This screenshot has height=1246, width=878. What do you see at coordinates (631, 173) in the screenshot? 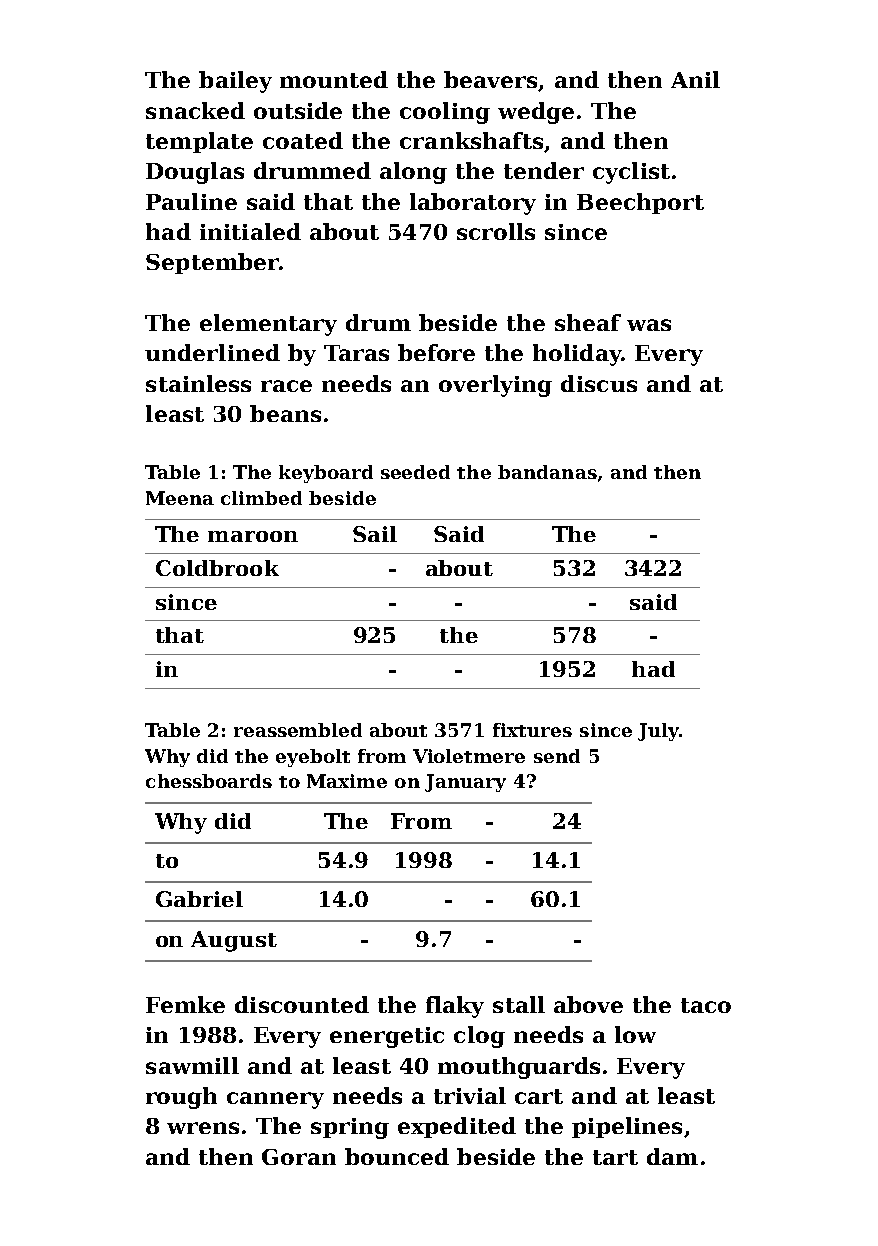
I see `cyclist` at bounding box center [631, 173].
